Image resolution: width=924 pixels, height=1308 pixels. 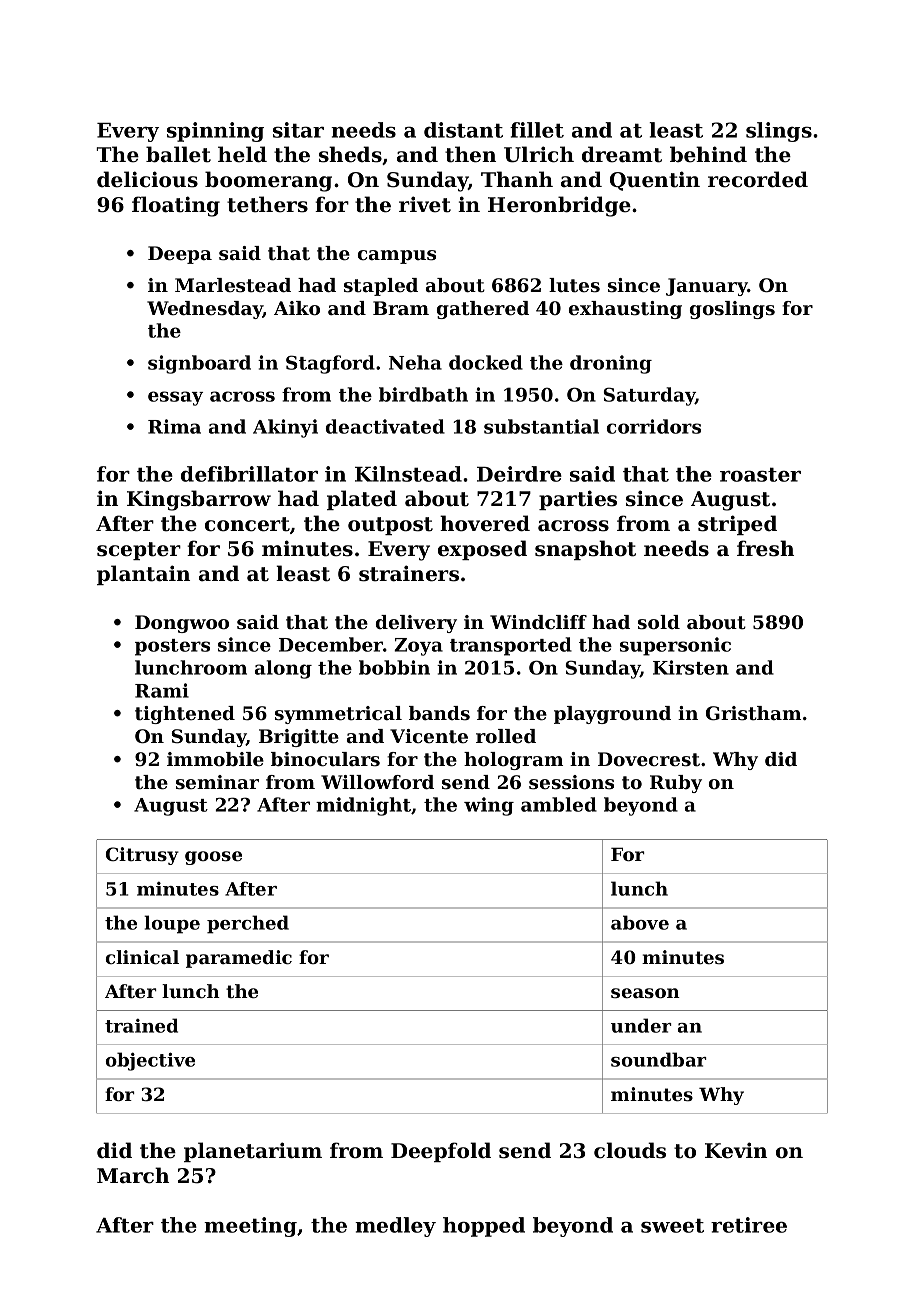 What do you see at coordinates (247, 524) in the screenshot?
I see `concert` at bounding box center [247, 524].
